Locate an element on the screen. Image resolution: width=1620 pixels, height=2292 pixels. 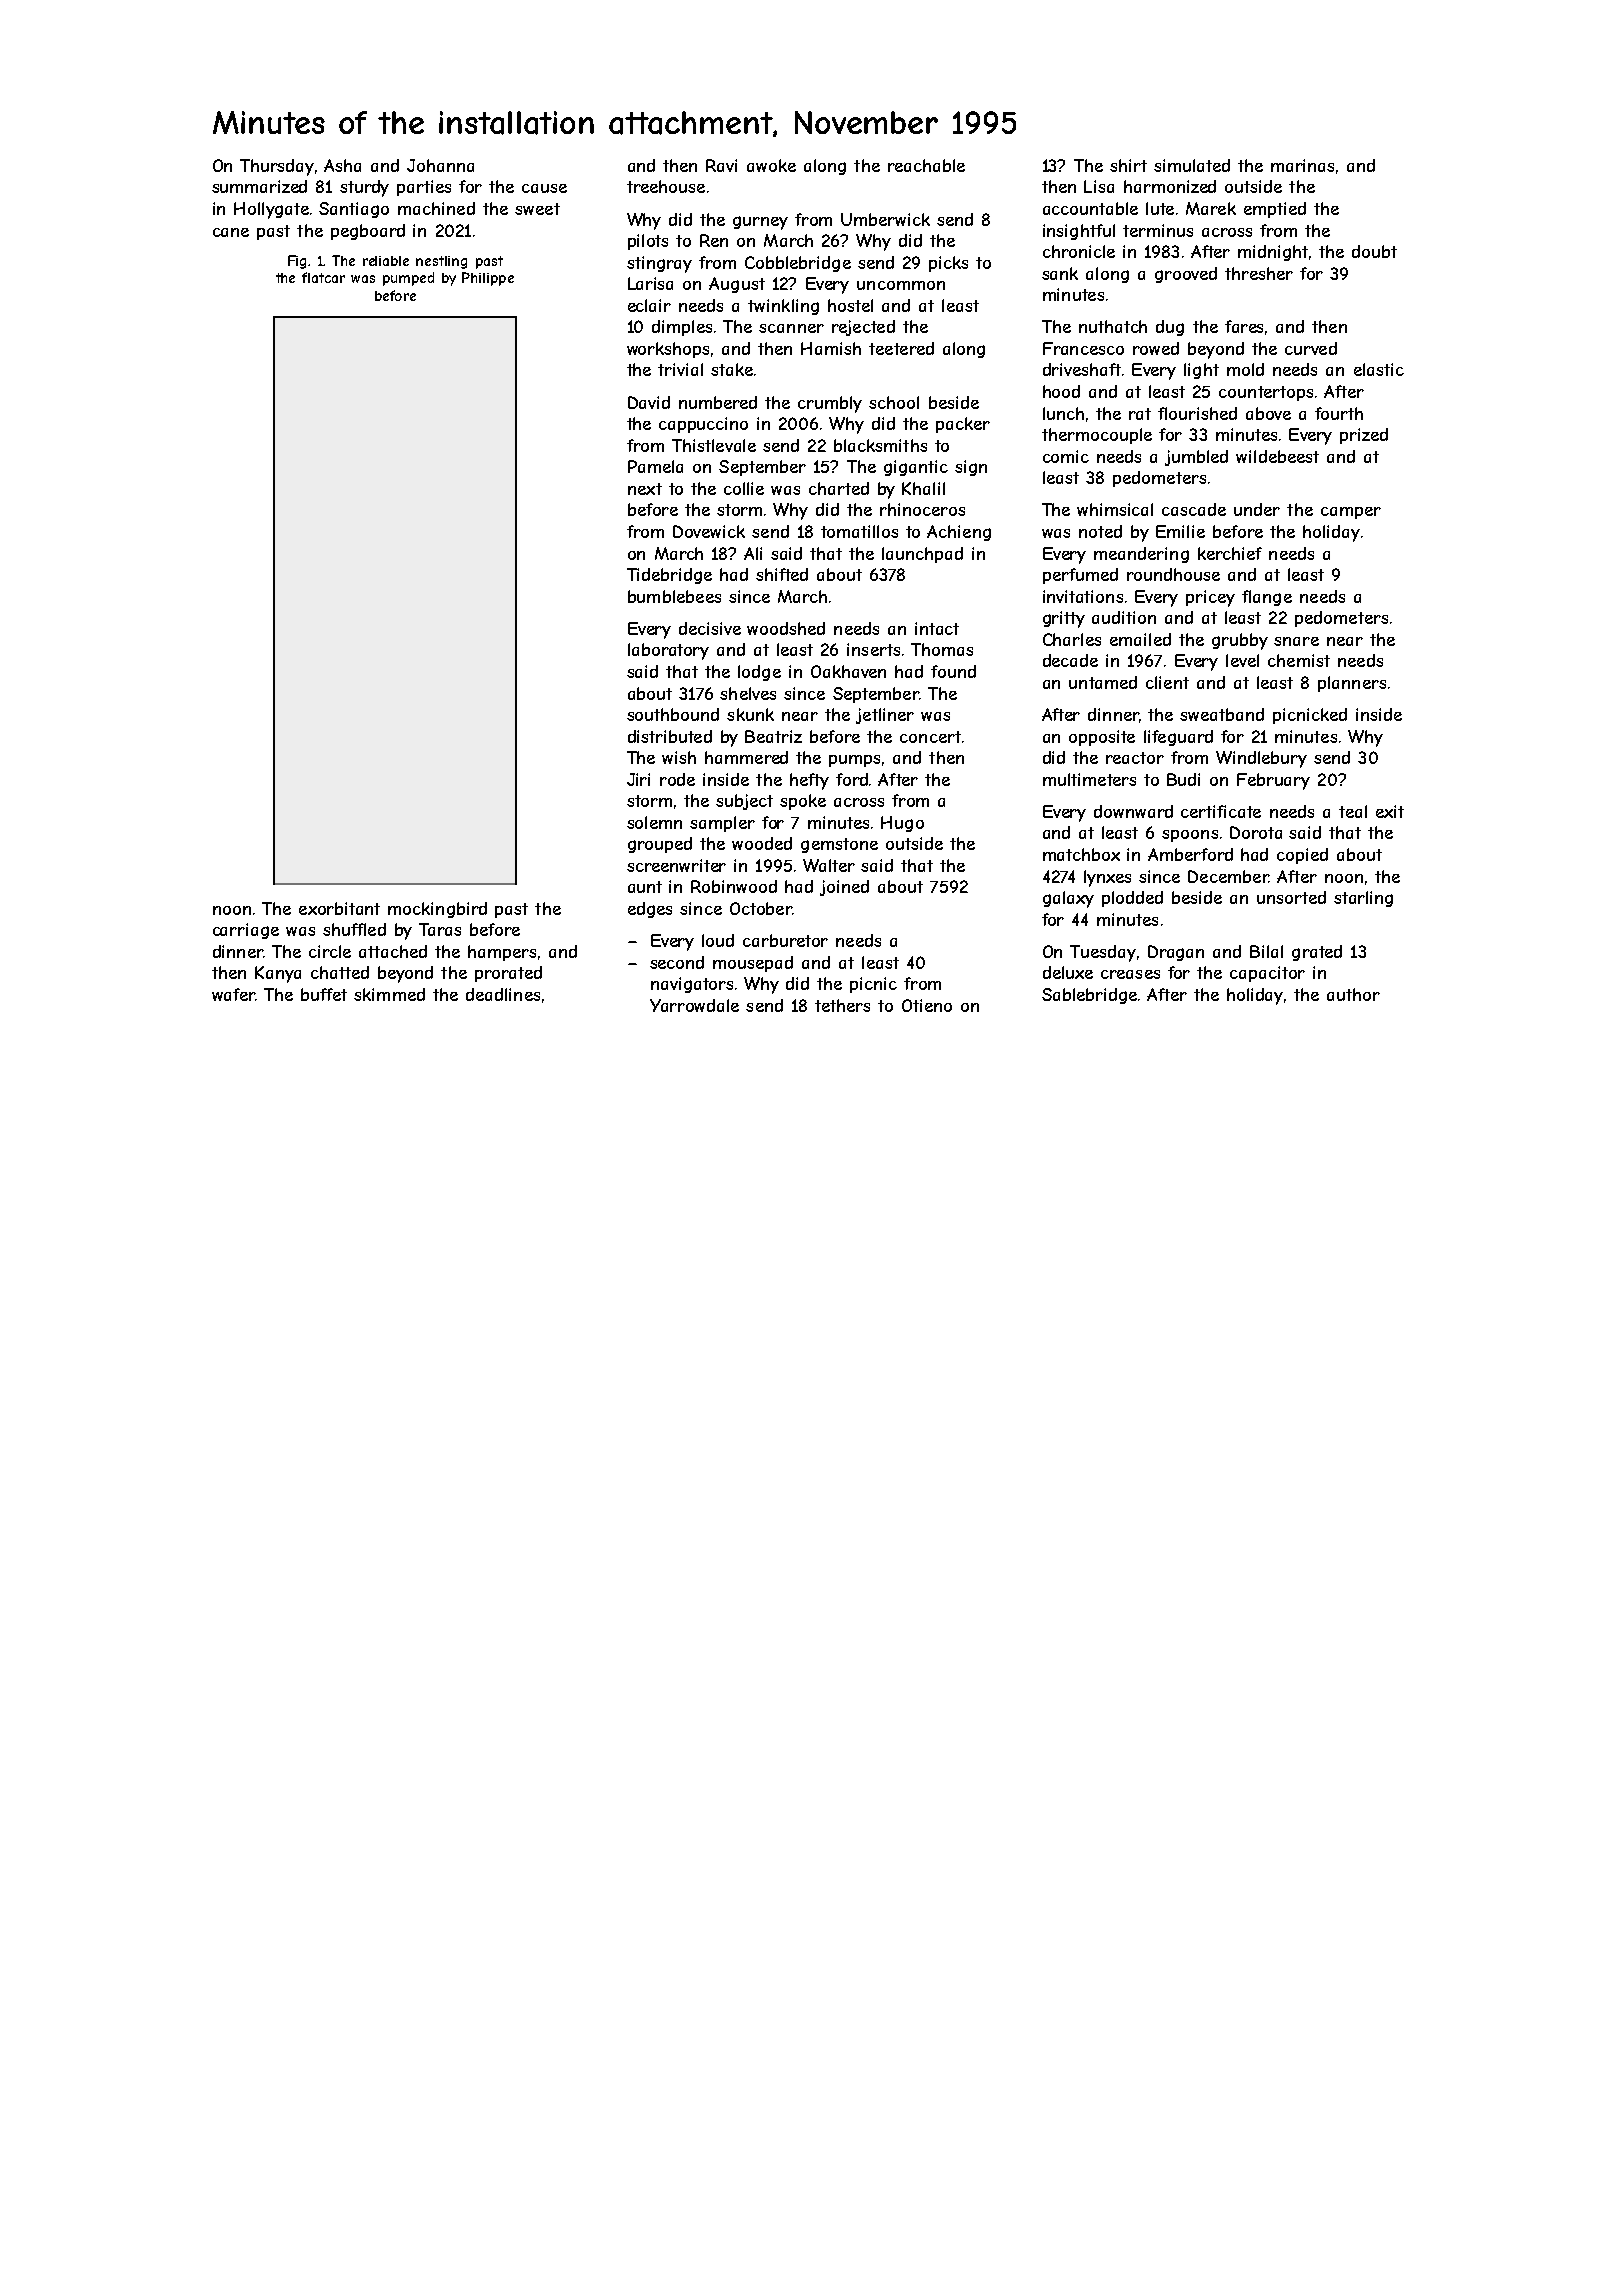
packer is located at coordinates (963, 425).
